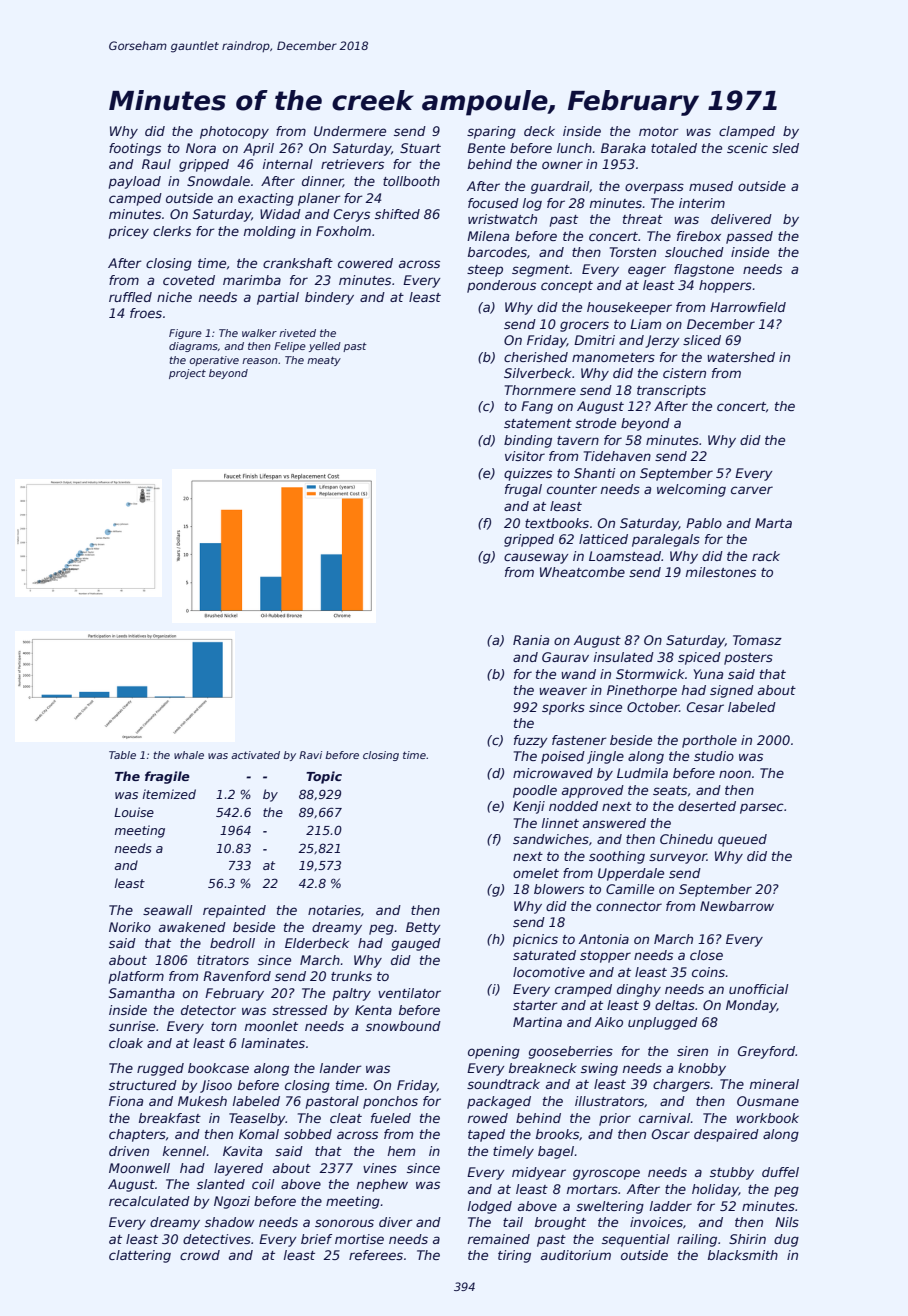 Image resolution: width=908 pixels, height=1316 pixels. What do you see at coordinates (139, 1168) in the document?
I see `Moonwell` at bounding box center [139, 1168].
